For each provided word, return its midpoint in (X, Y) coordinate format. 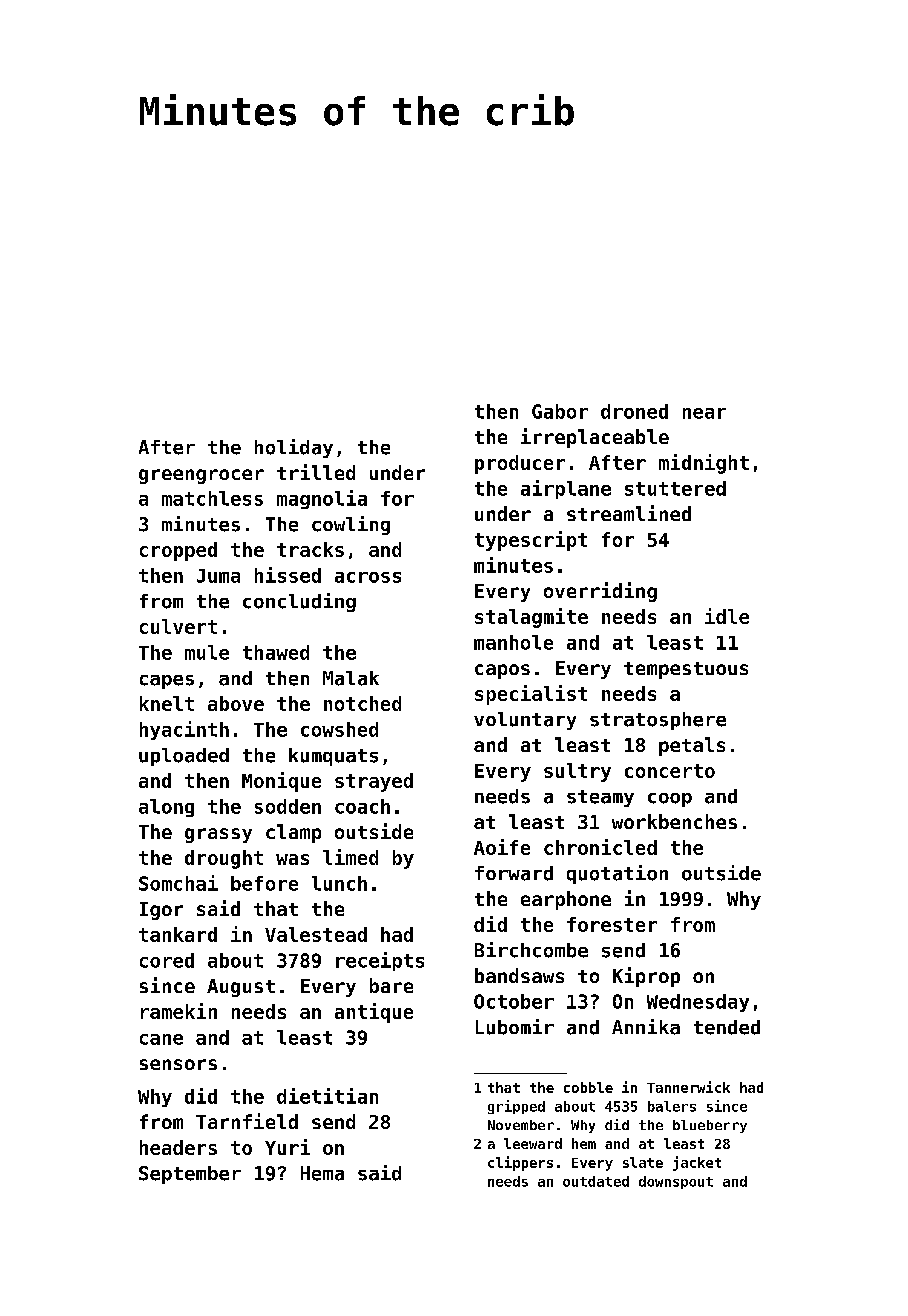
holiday (294, 448)
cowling (351, 525)
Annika (646, 1027)
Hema (322, 1173)
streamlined (629, 513)
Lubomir (515, 1027)
